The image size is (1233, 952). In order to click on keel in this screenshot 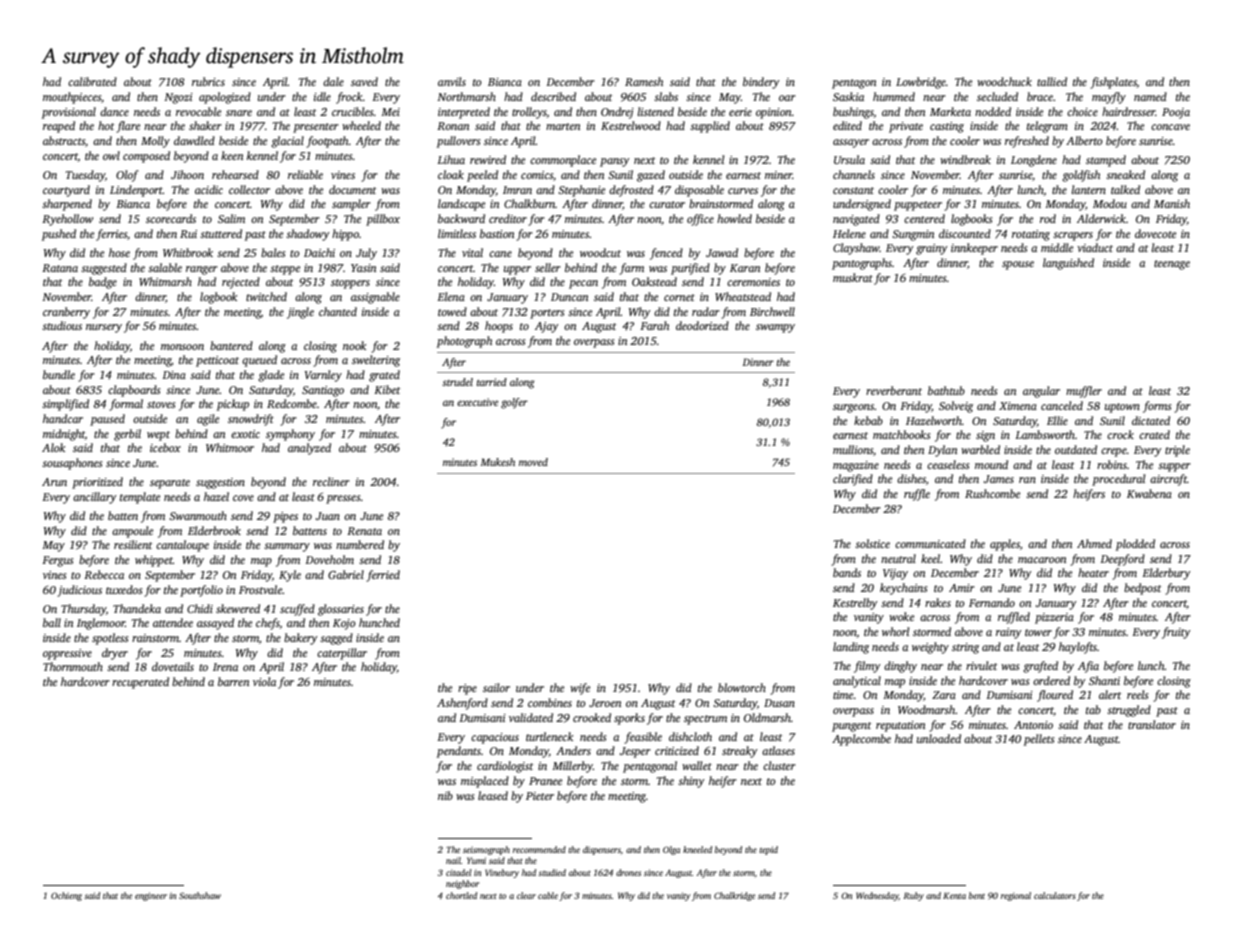, I will do `click(931, 558)`.
